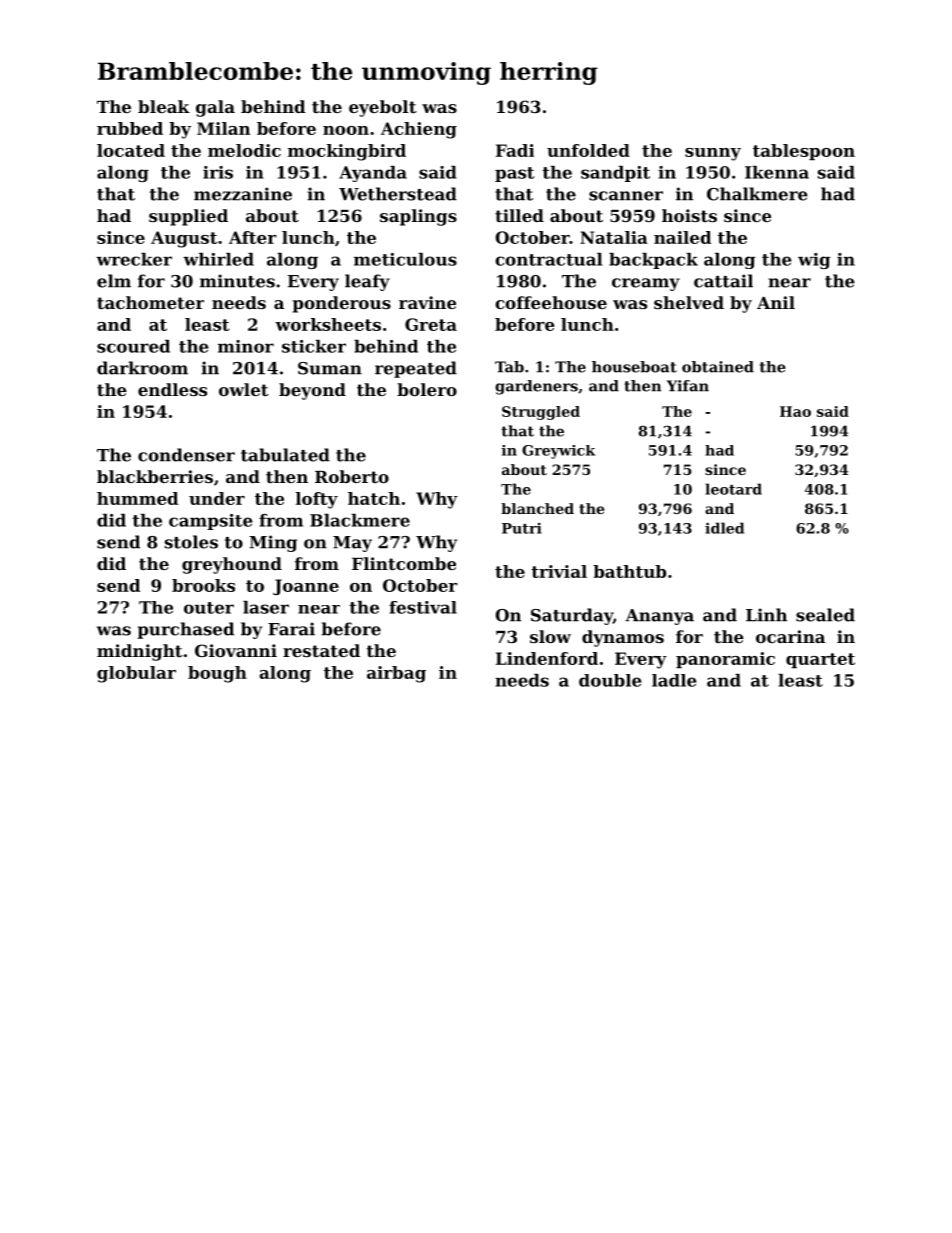 Image resolution: width=952 pixels, height=1233 pixels. What do you see at coordinates (215, 108) in the document?
I see `gala` at bounding box center [215, 108].
